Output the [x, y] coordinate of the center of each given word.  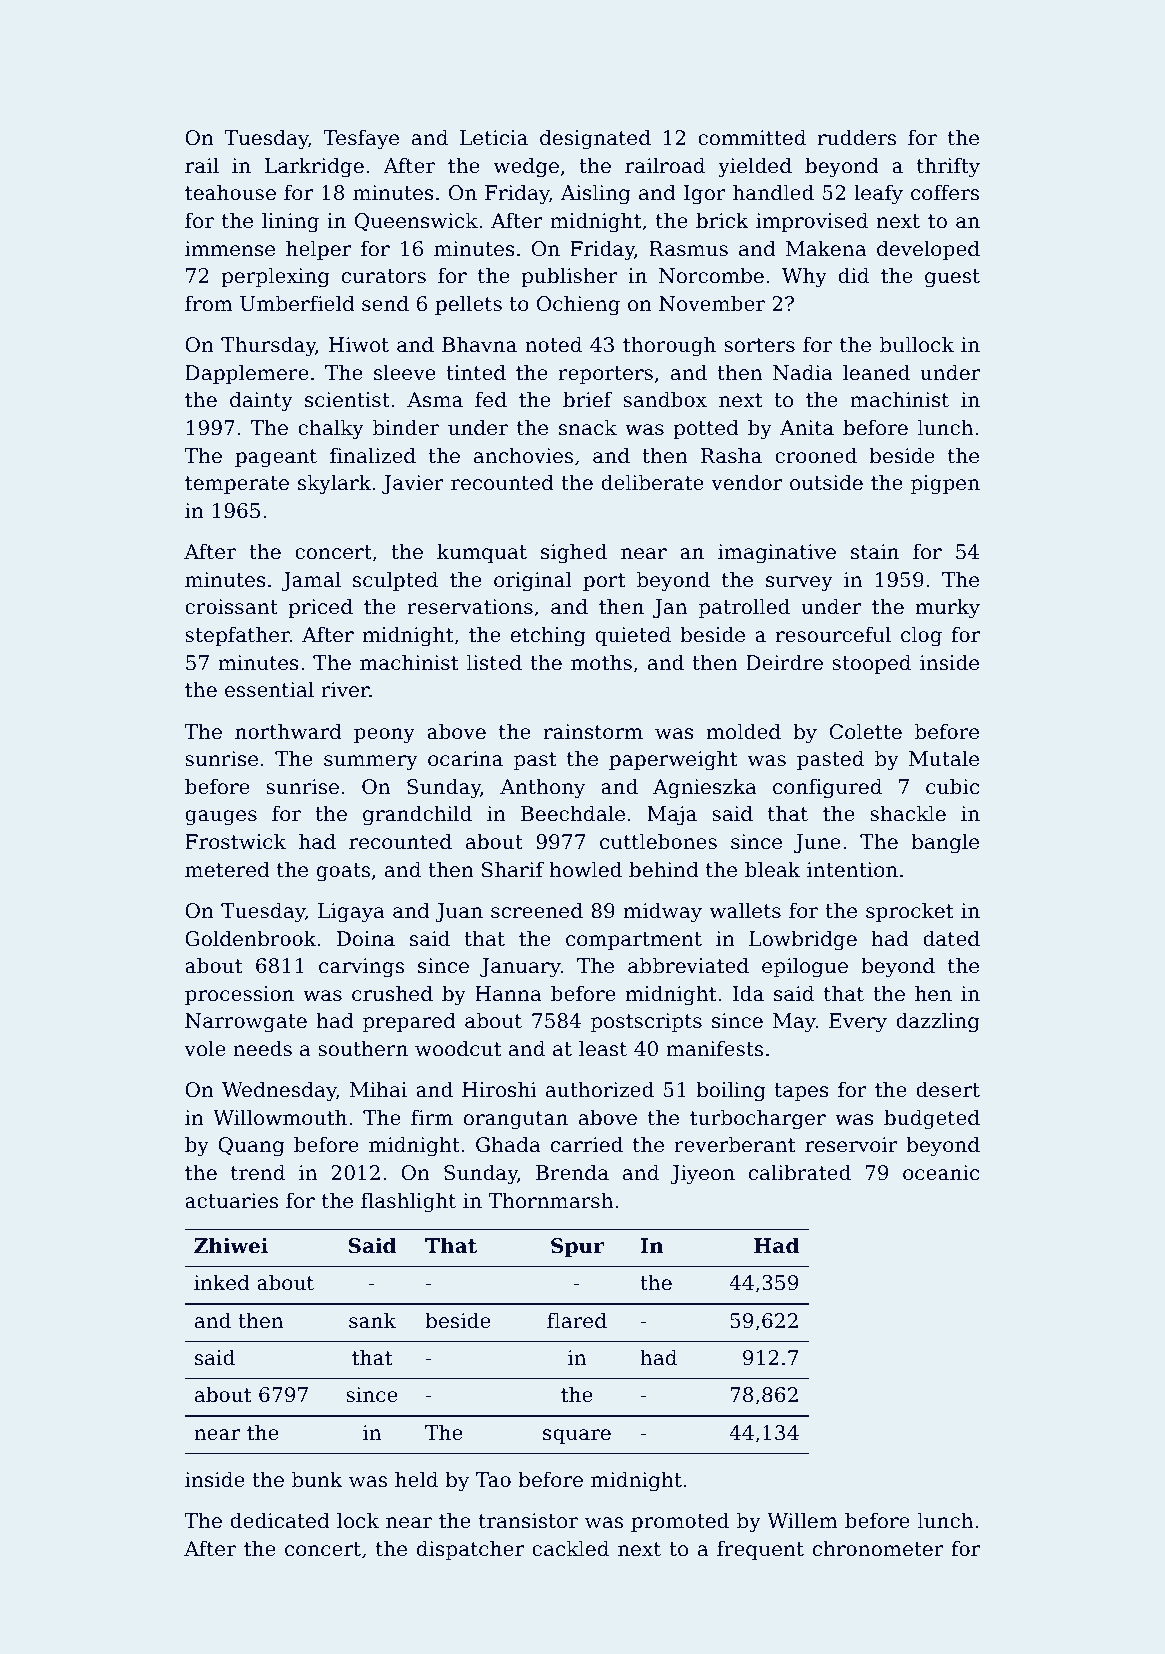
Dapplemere [247, 374]
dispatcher [470, 1550]
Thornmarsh [550, 1200]
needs [262, 1048]
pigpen [945, 485]
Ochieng [578, 305]
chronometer [878, 1548]
